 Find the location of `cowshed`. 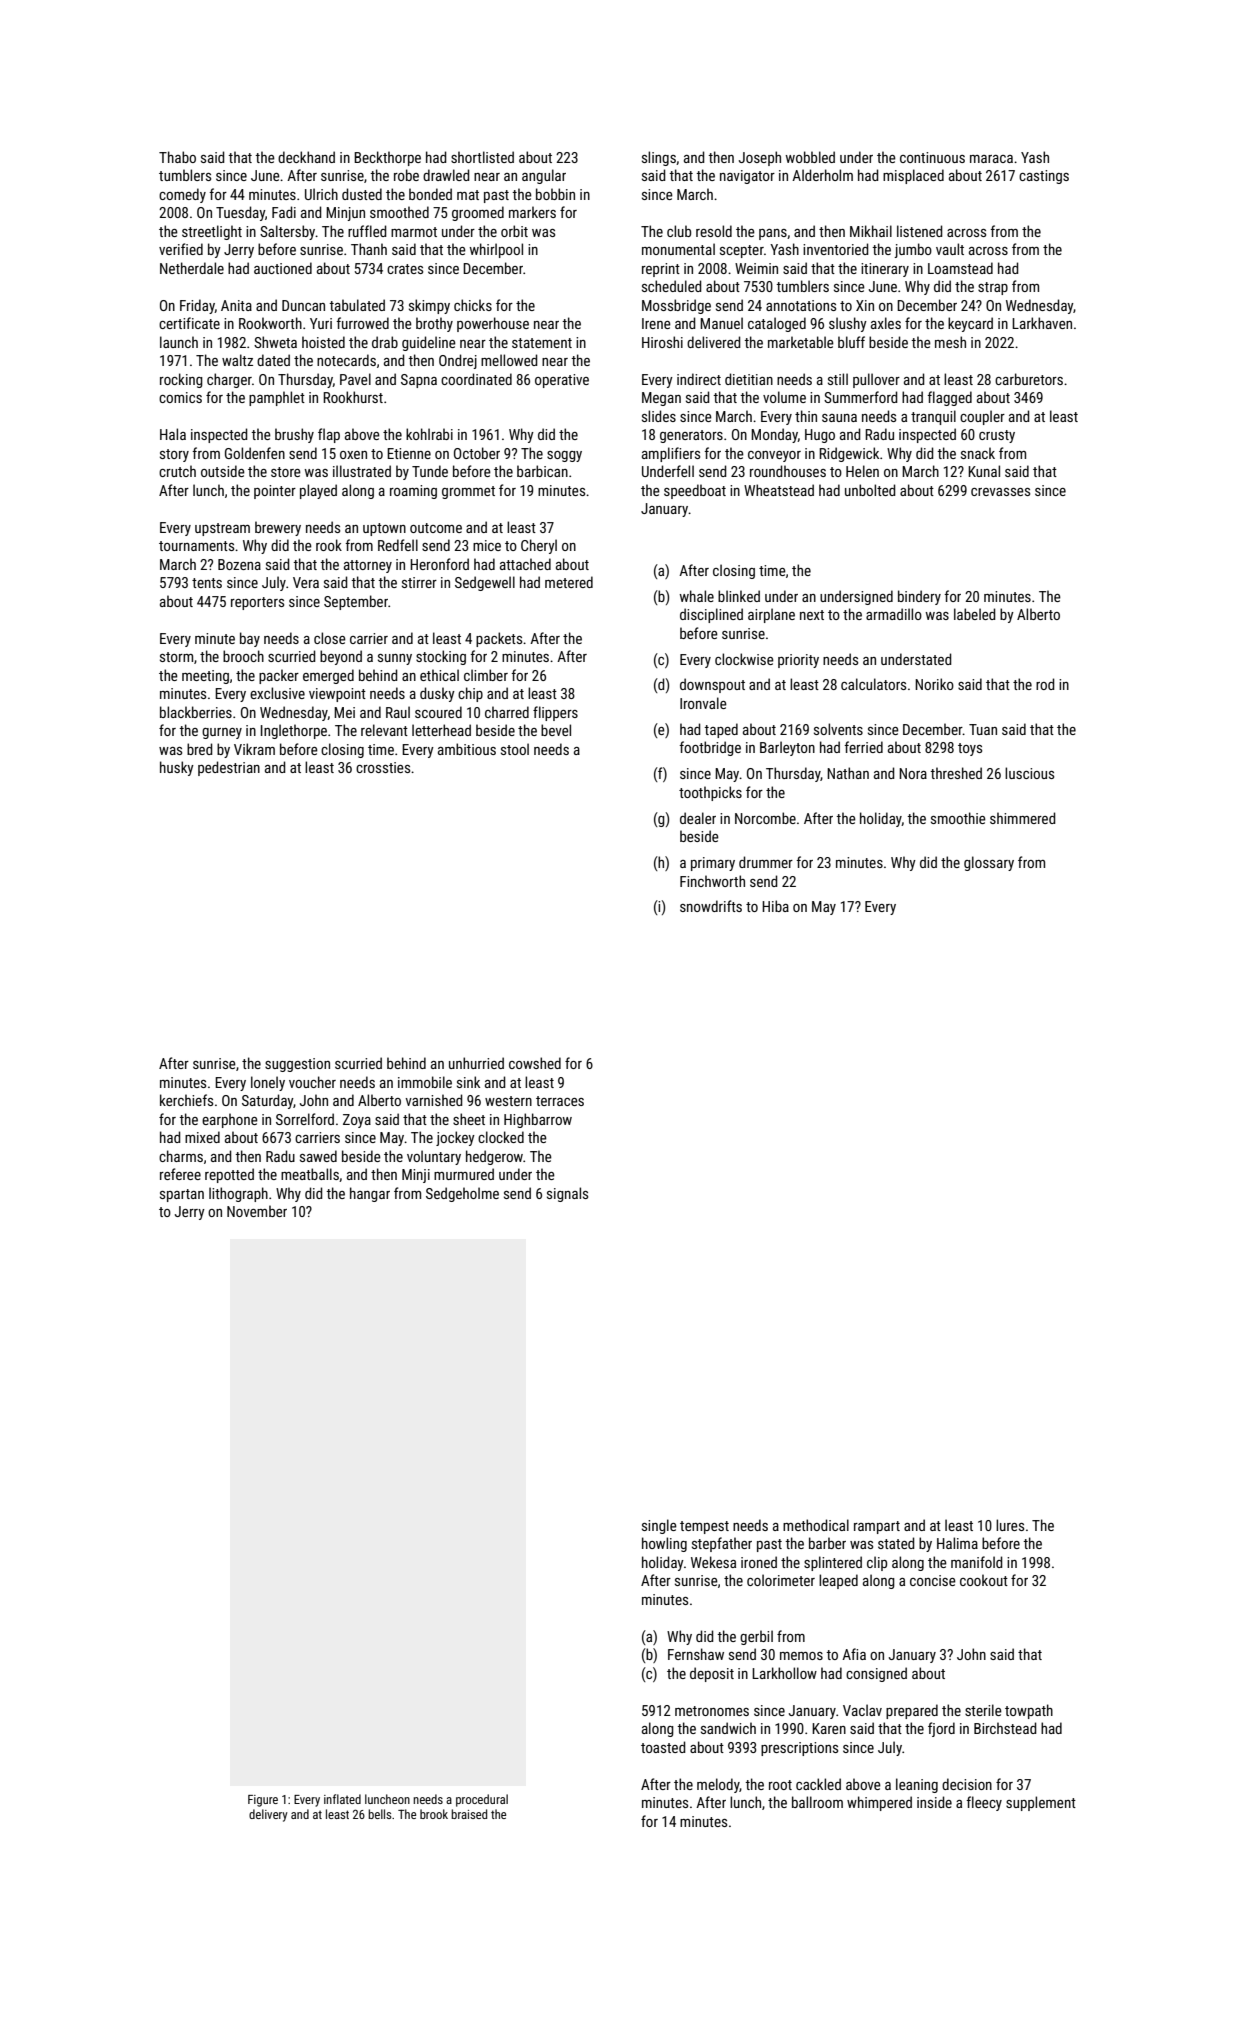

cowshed is located at coordinates (535, 1063).
